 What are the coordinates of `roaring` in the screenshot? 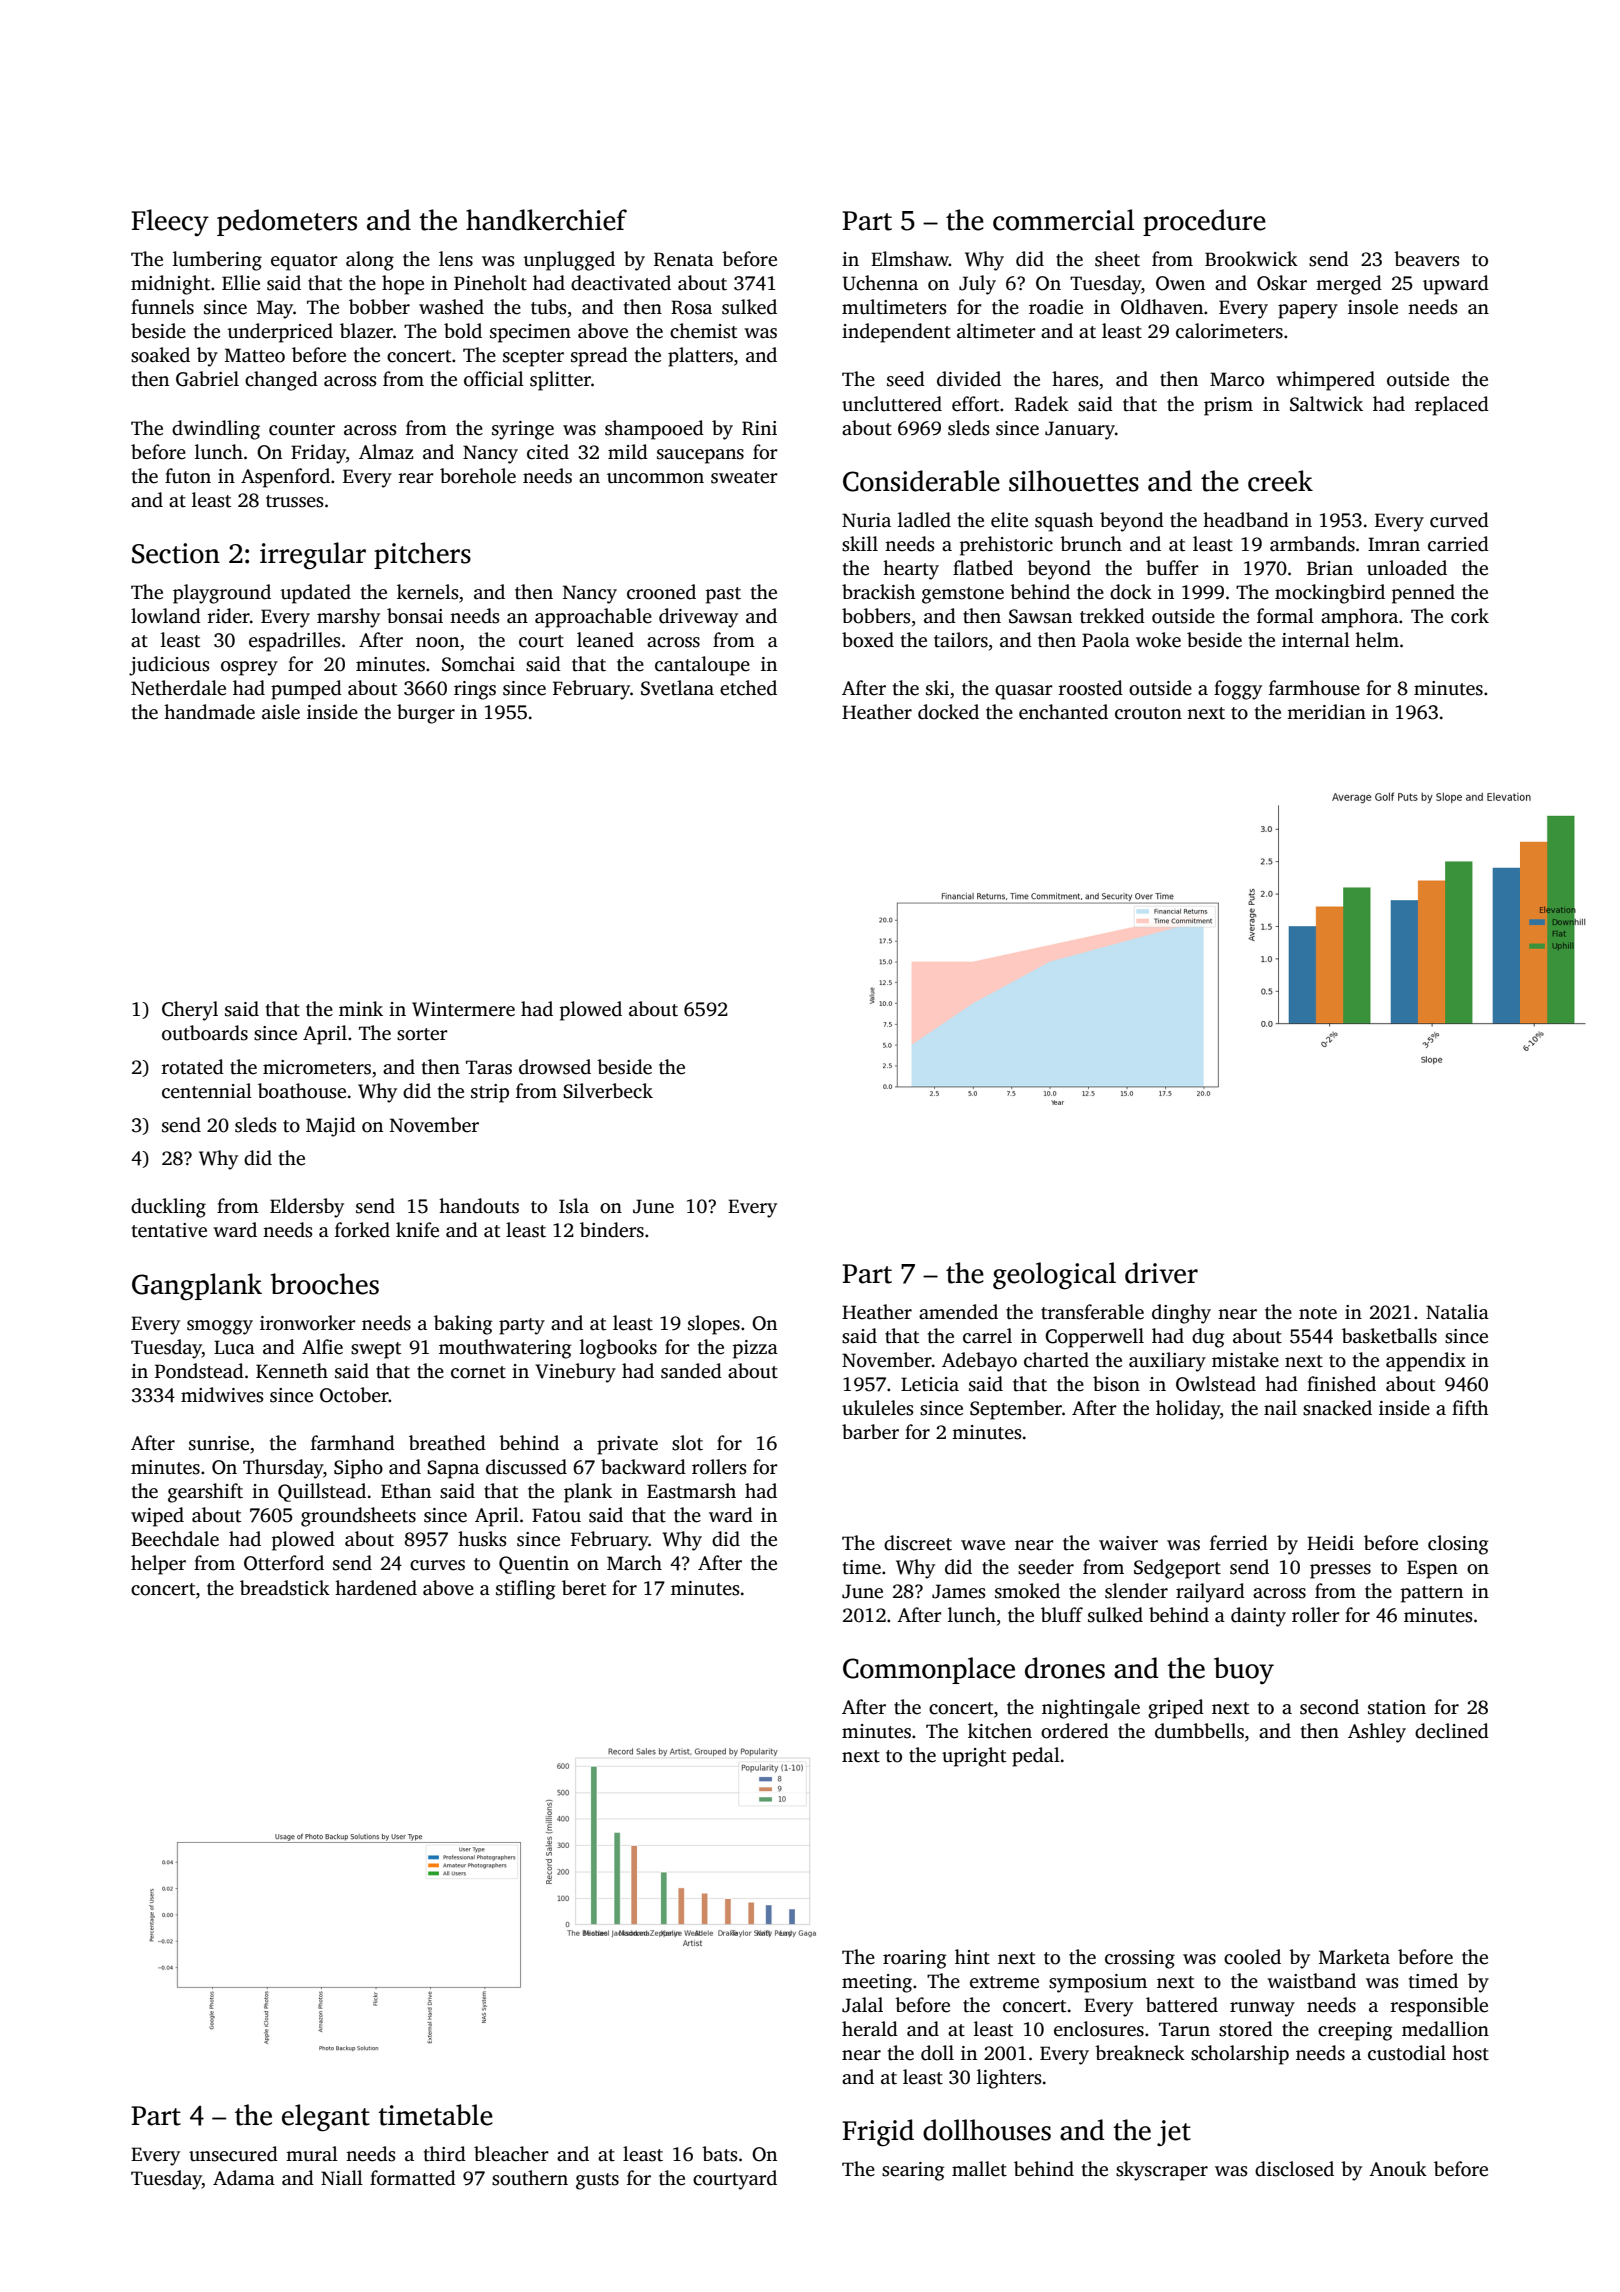 It's located at (915, 1959).
